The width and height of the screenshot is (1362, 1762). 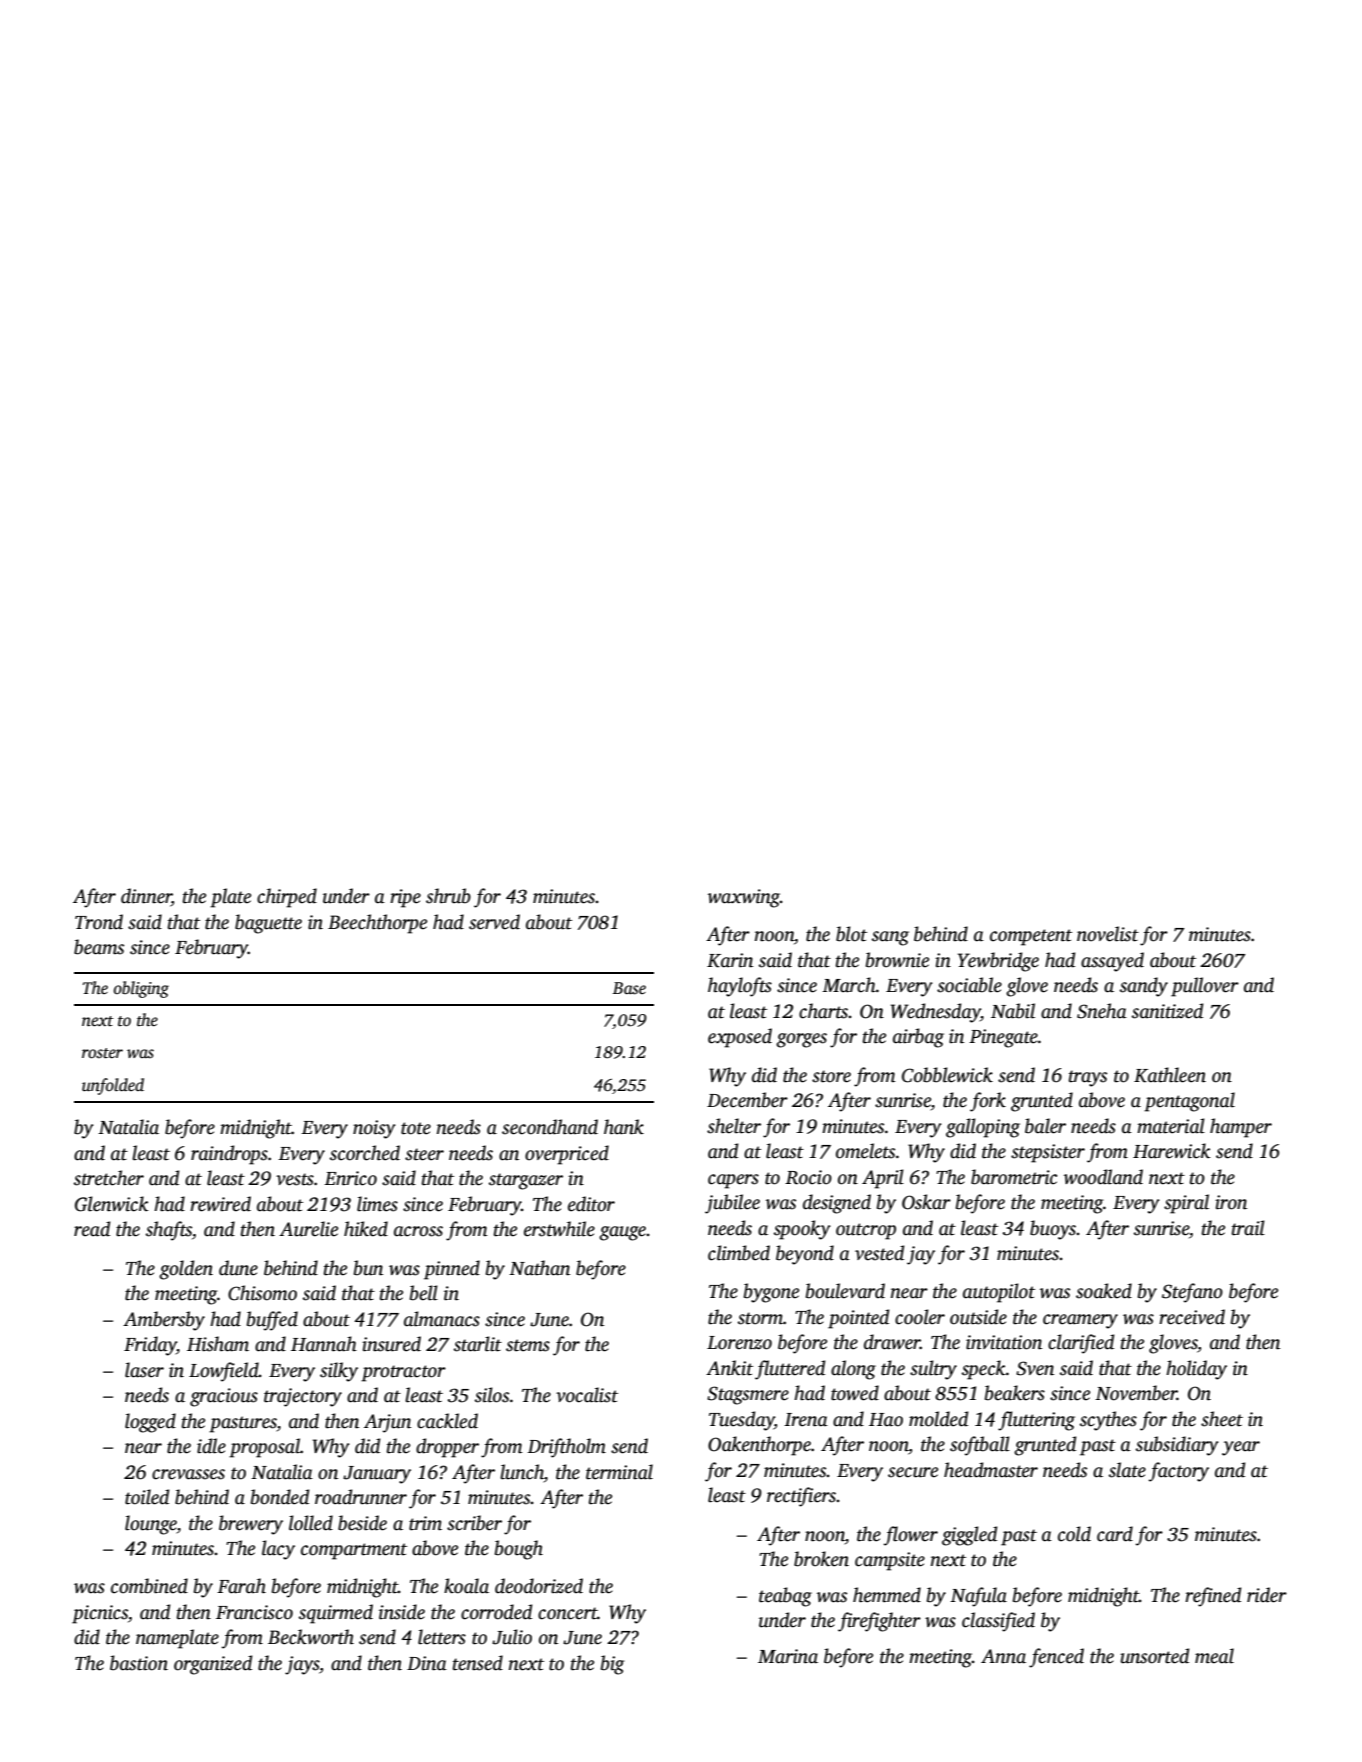 What do you see at coordinates (478, 1344) in the screenshot?
I see `starlit` at bounding box center [478, 1344].
